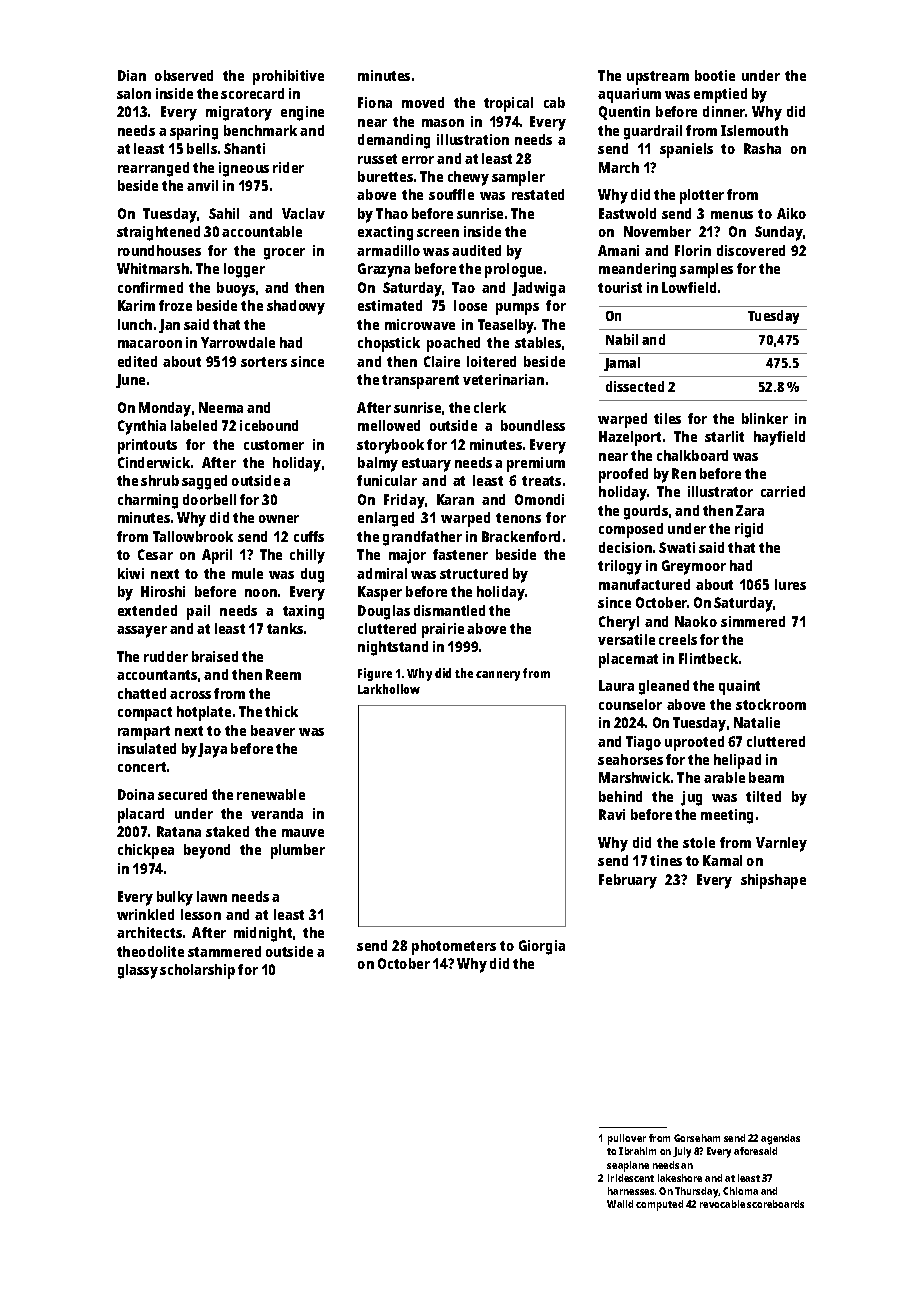  Describe the element at coordinates (138, 971) in the image. I see `glassy` at that location.
